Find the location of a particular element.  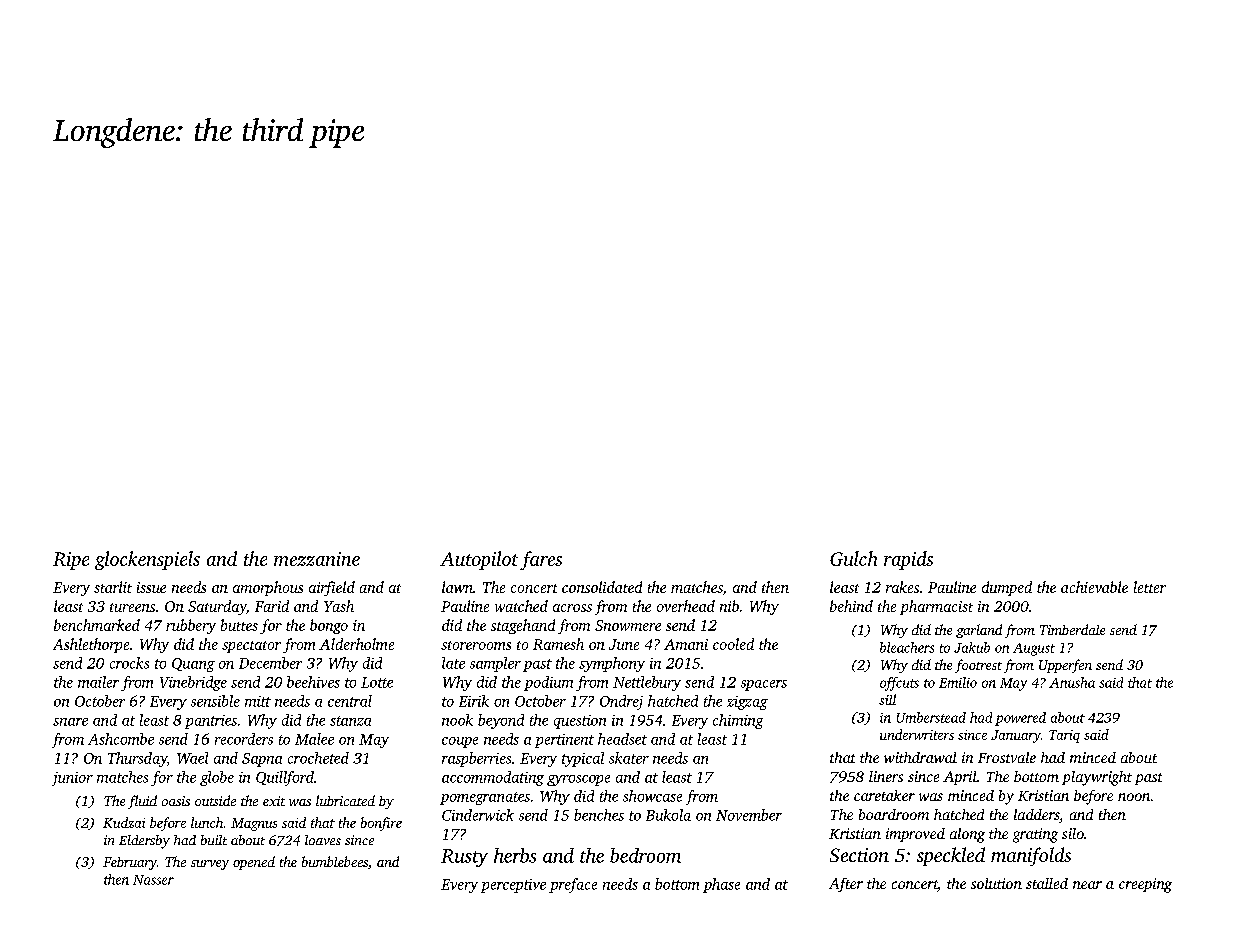

consolidated is located at coordinates (602, 587).
